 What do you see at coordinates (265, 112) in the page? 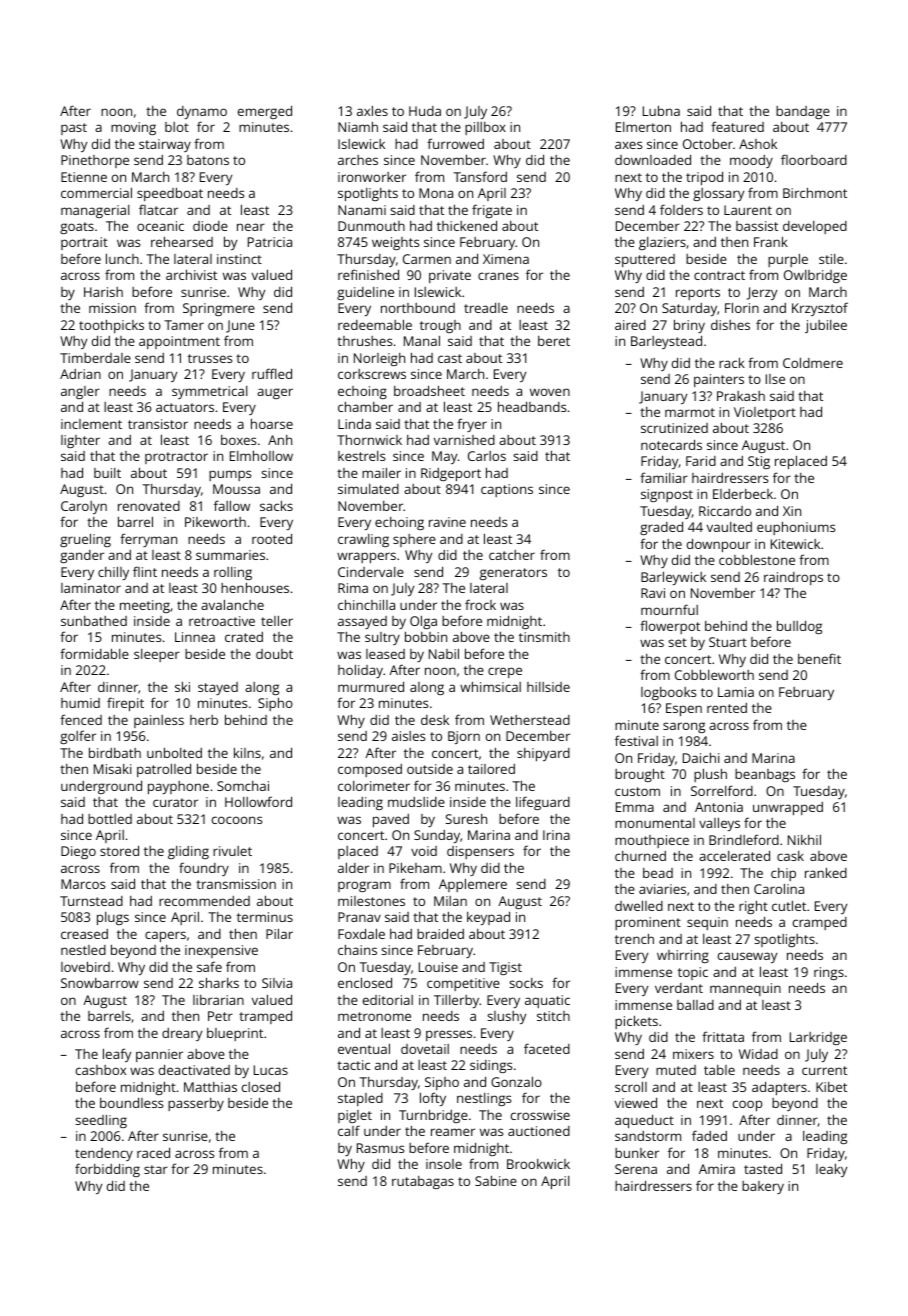
I see `emerged` at bounding box center [265, 112].
